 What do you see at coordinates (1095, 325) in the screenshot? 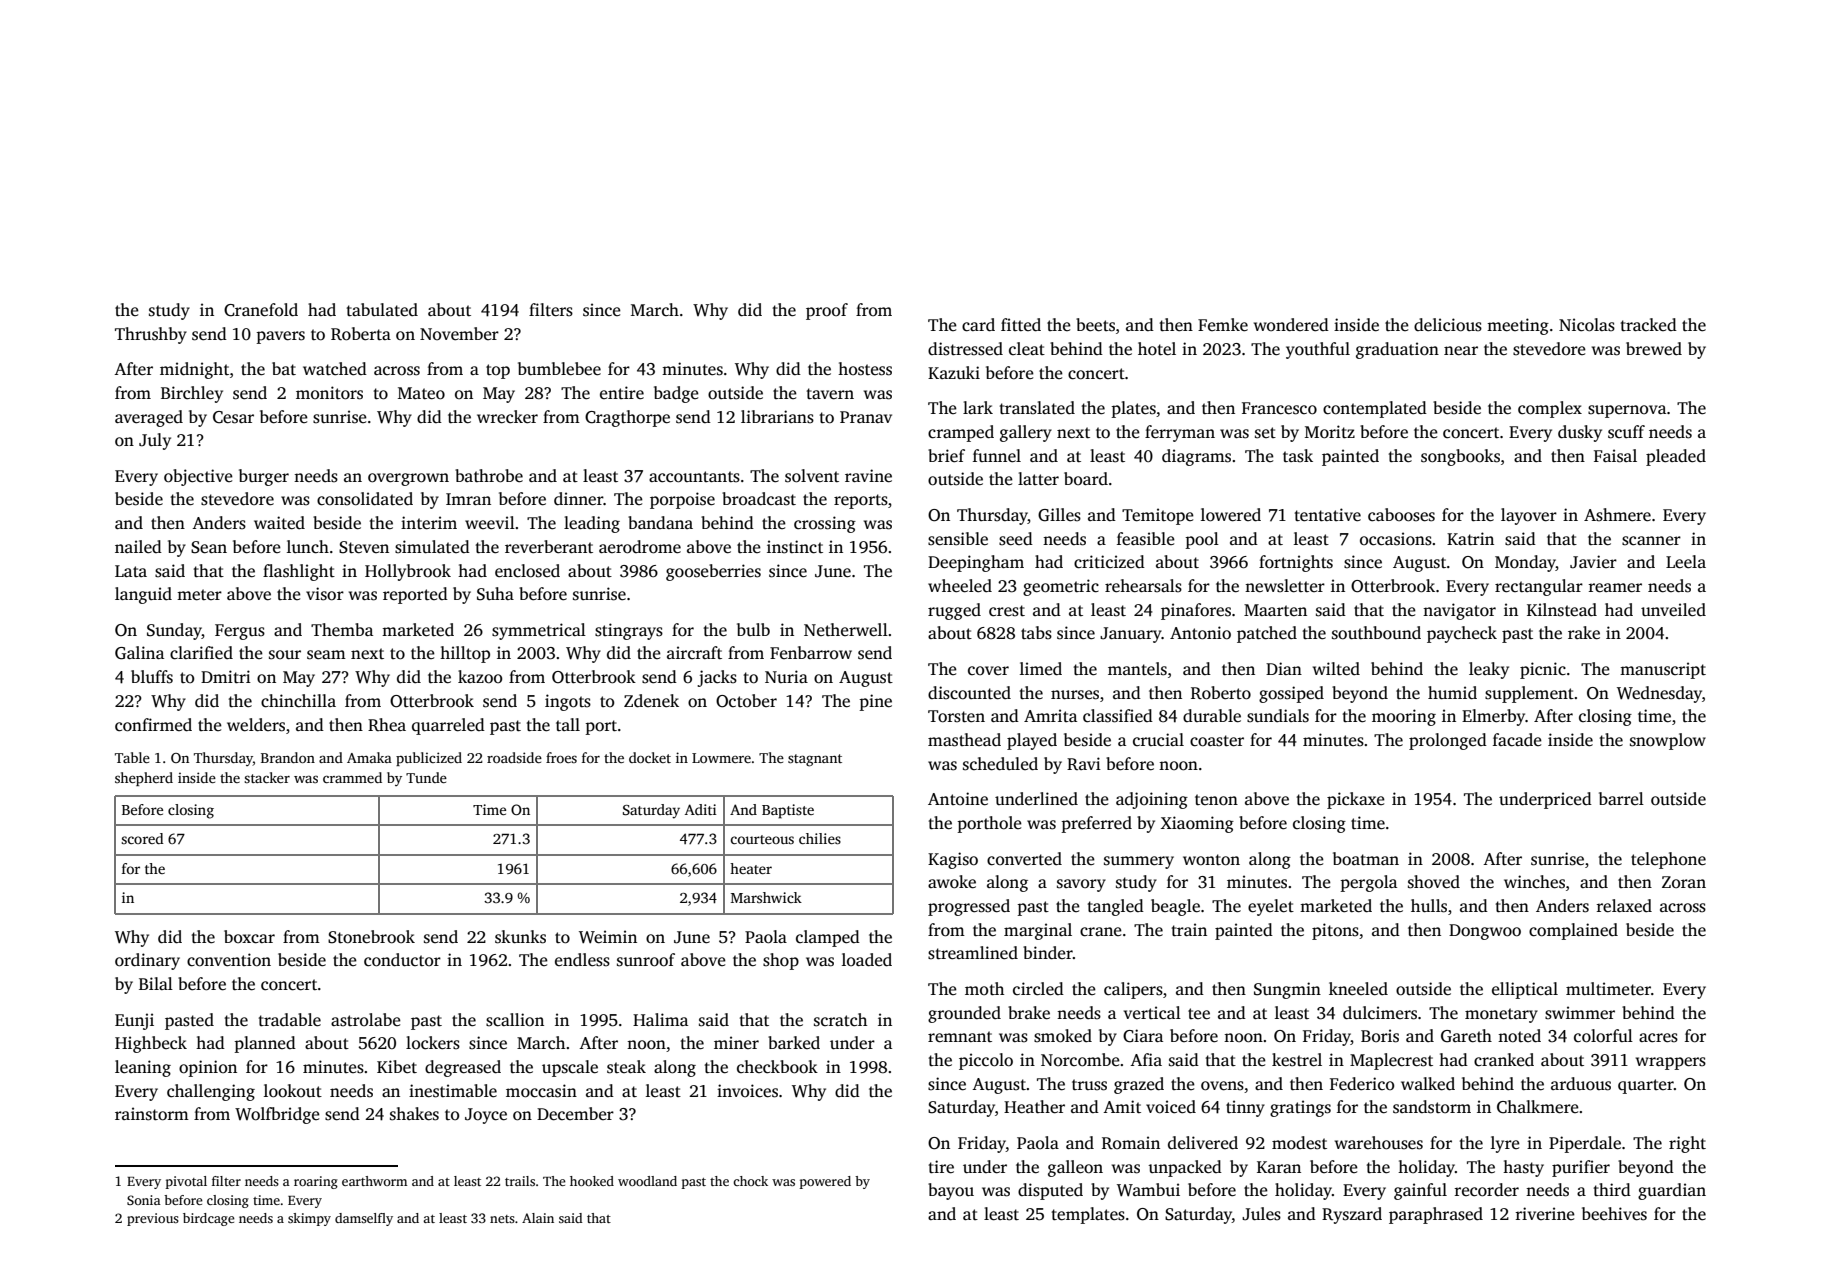
I see `beets` at bounding box center [1095, 325].
